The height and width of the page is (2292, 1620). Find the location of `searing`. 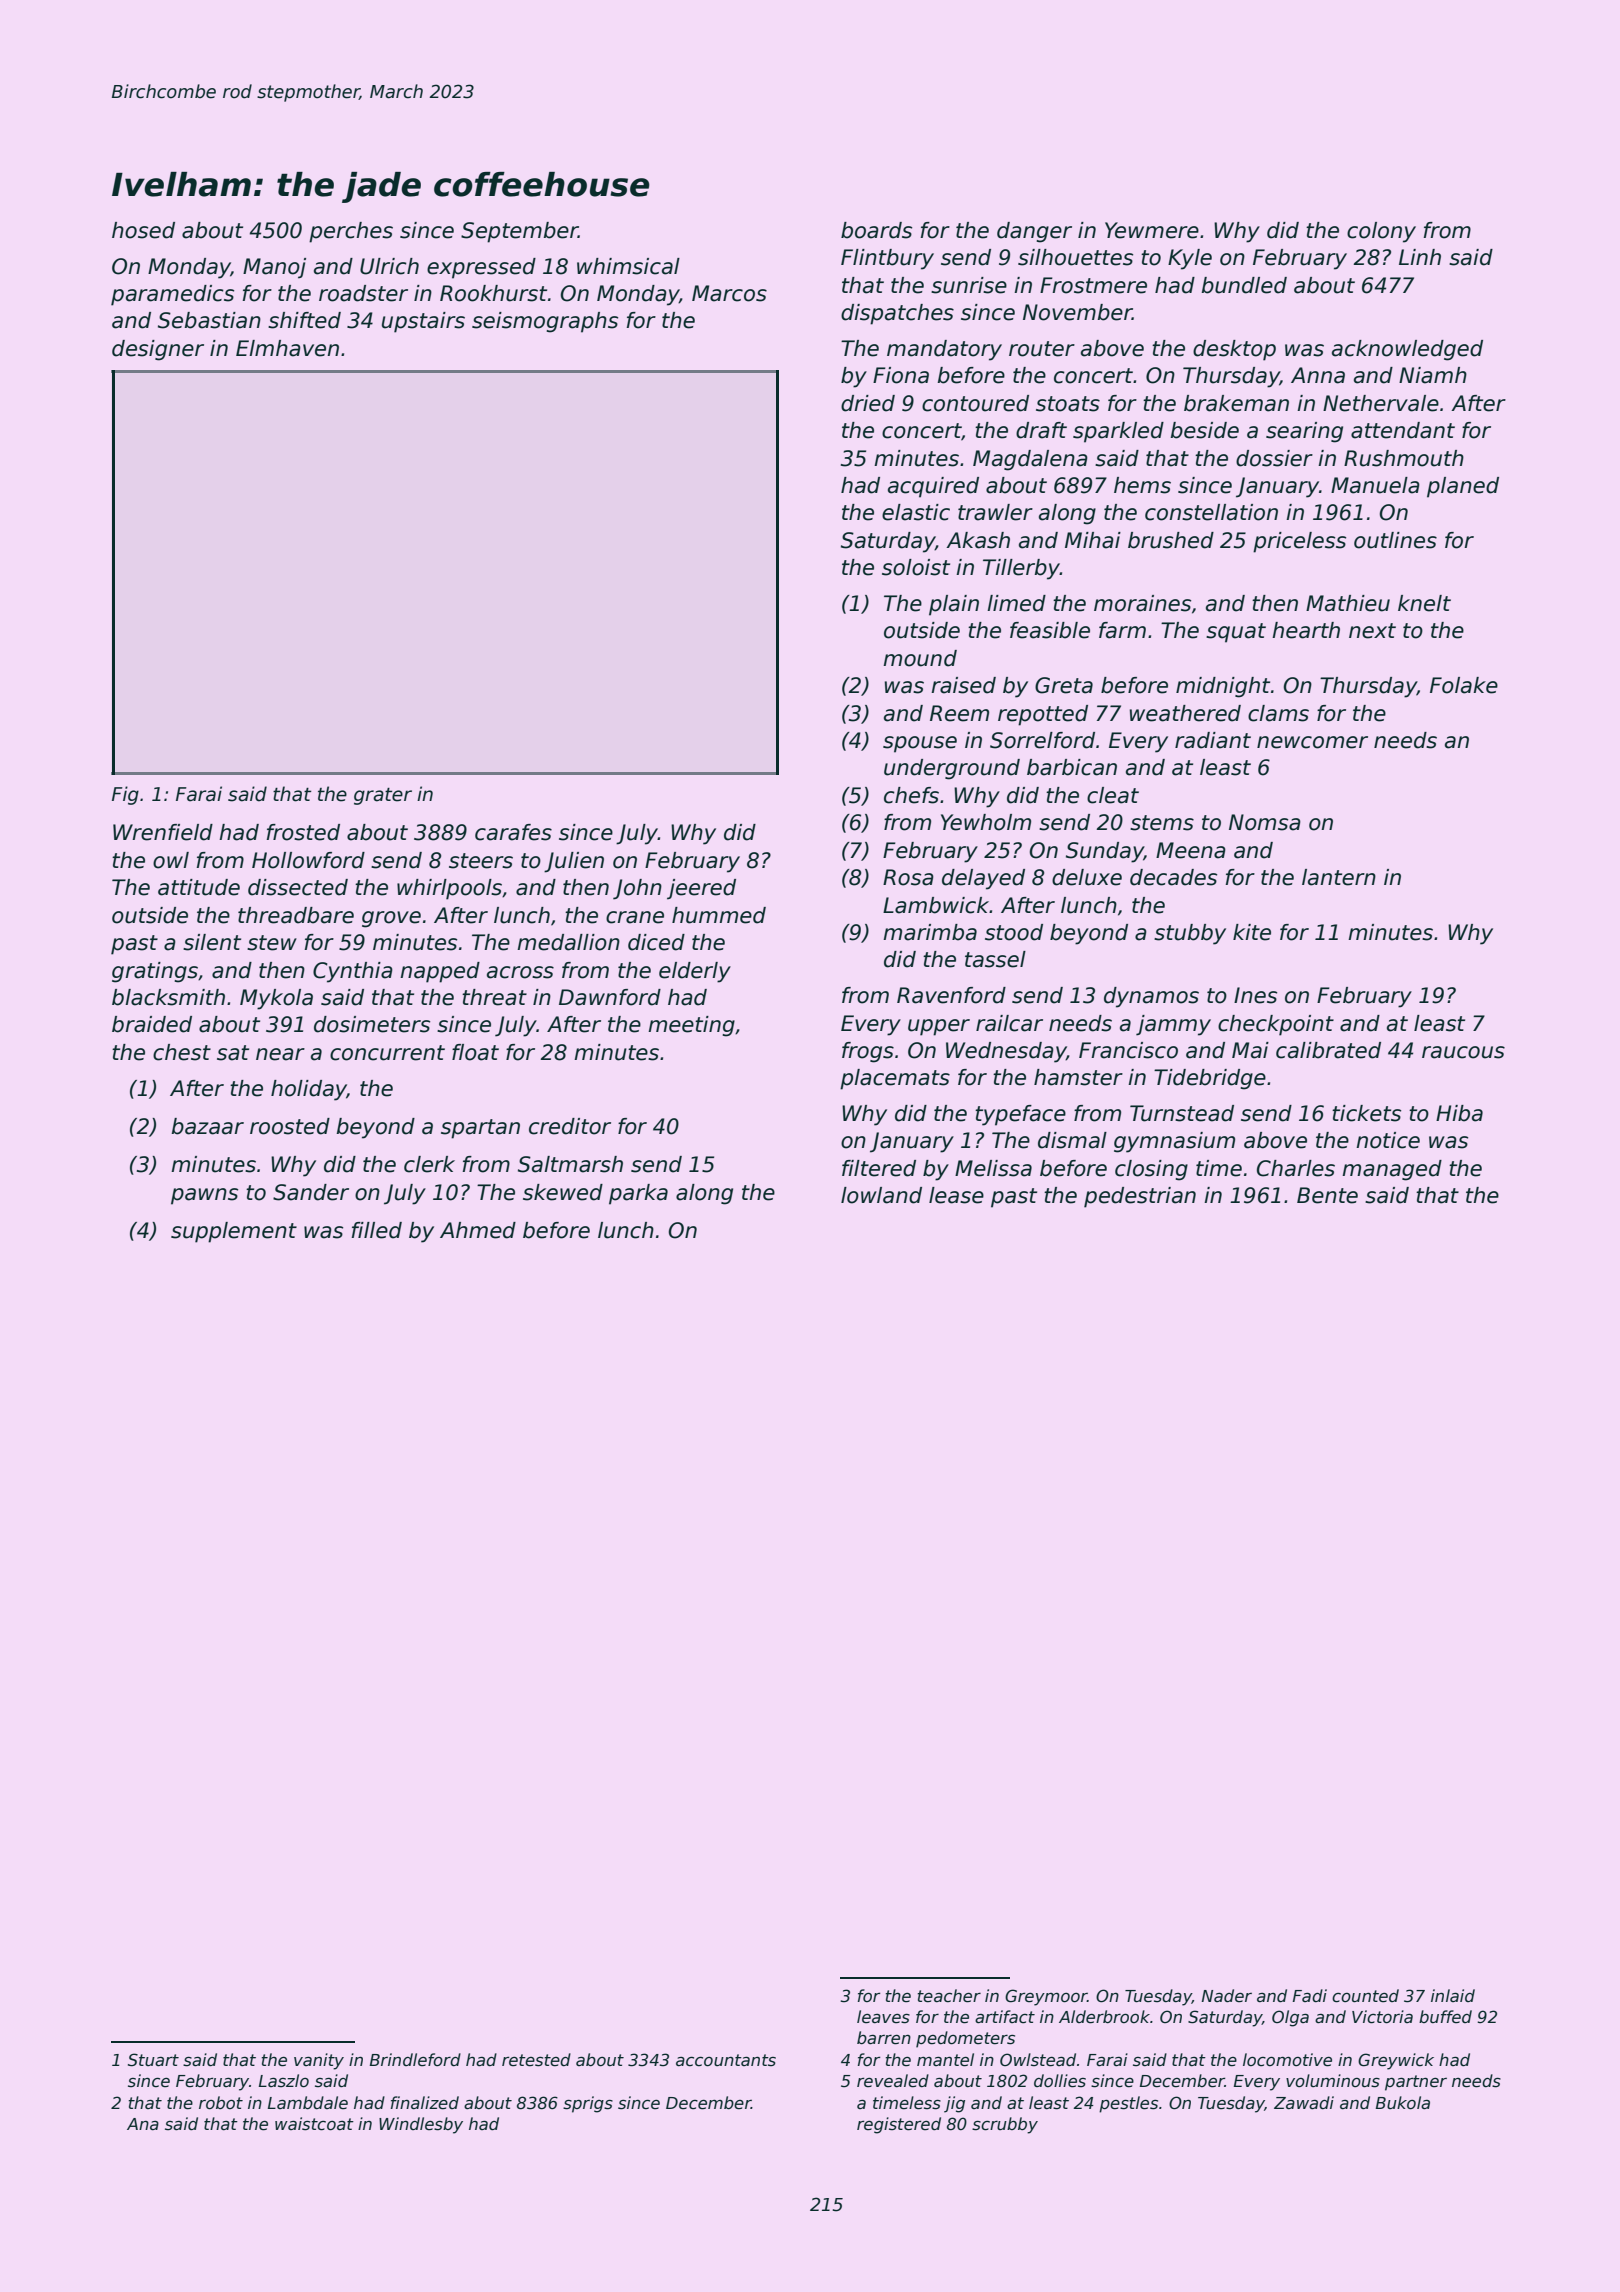

searing is located at coordinates (1304, 432).
